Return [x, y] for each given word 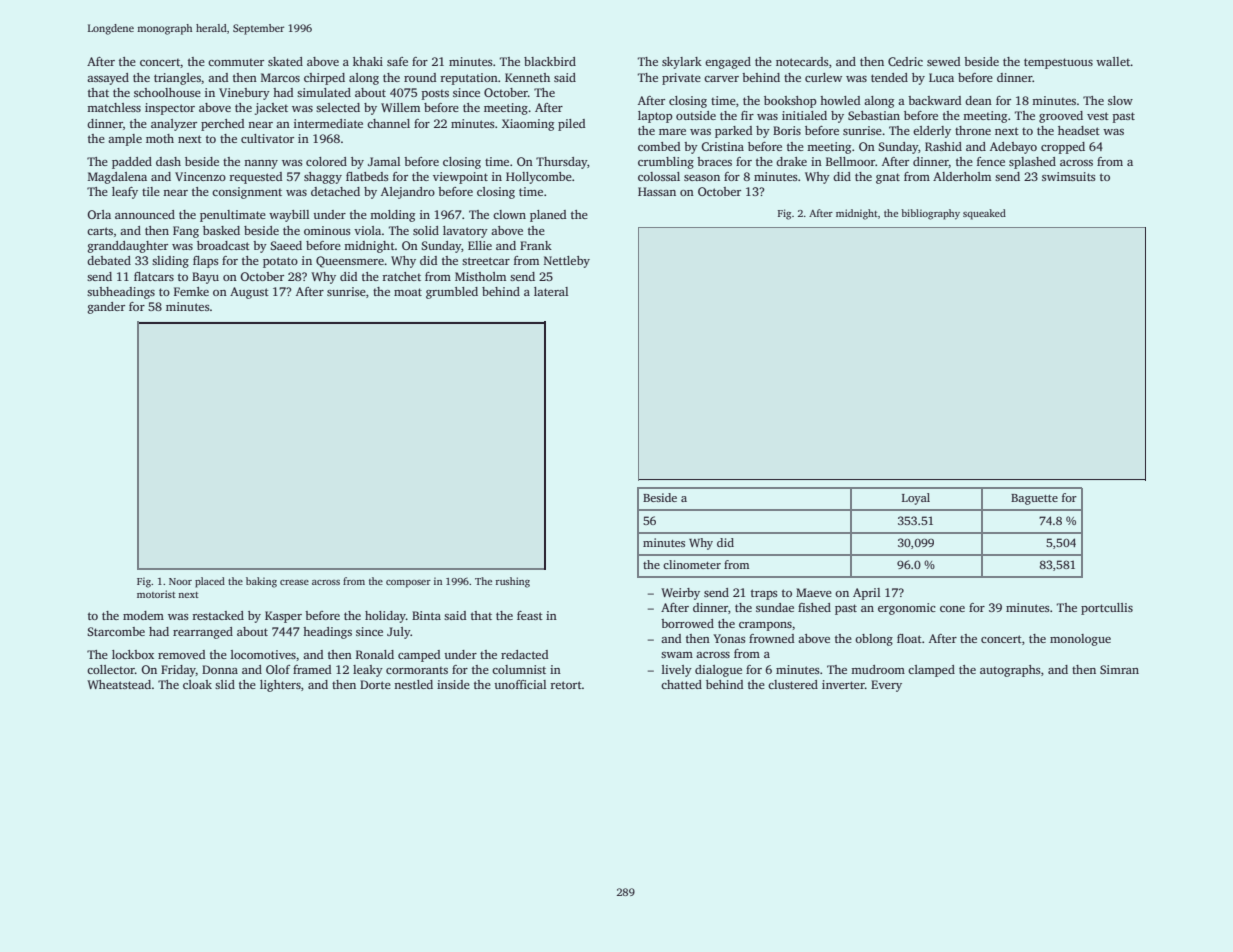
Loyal [916, 499]
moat [408, 292]
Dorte [375, 684]
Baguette [1034, 499]
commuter [236, 62]
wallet [1113, 61]
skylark [682, 63]
